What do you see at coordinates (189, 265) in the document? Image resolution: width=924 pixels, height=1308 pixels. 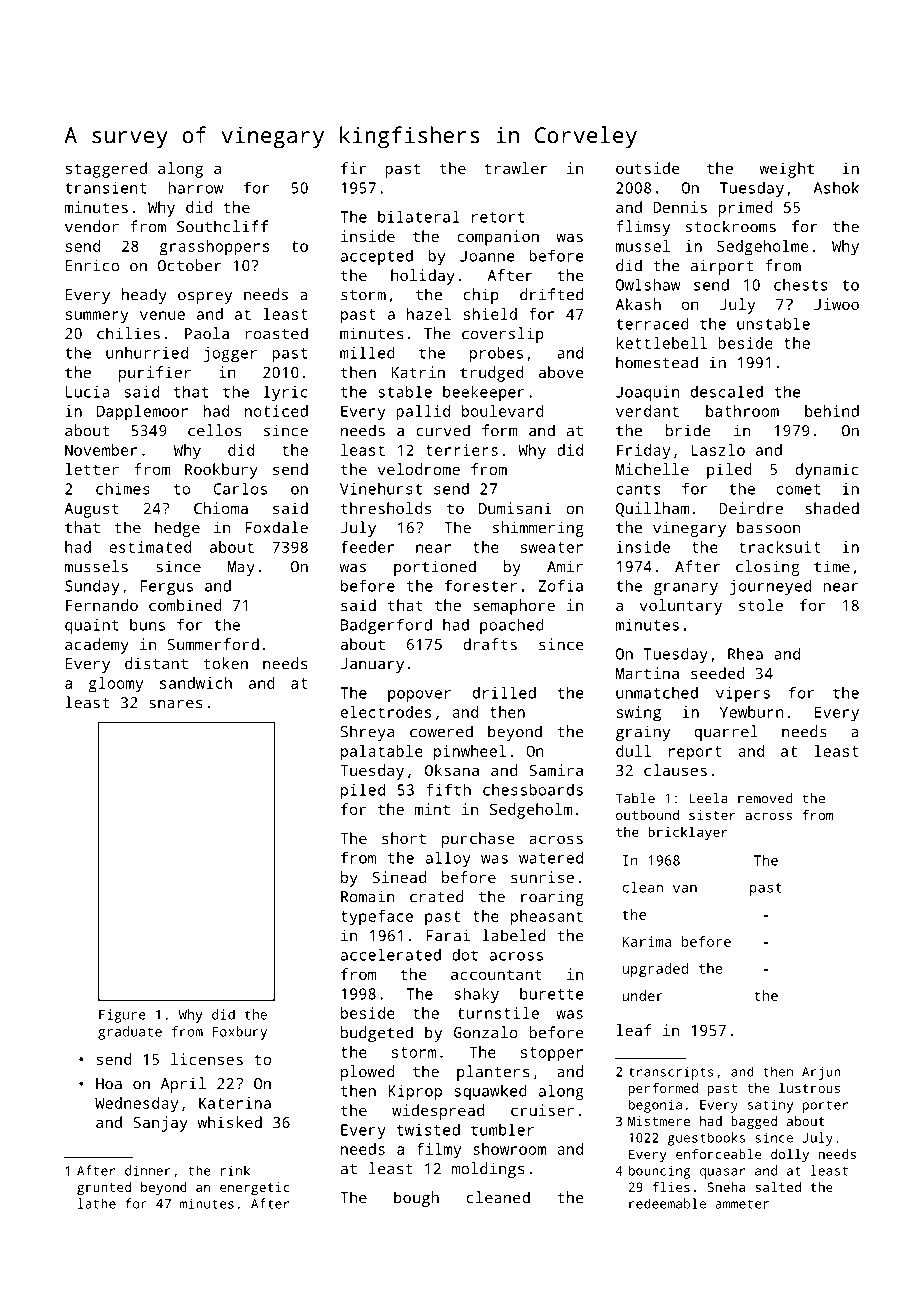 I see `October` at bounding box center [189, 265].
